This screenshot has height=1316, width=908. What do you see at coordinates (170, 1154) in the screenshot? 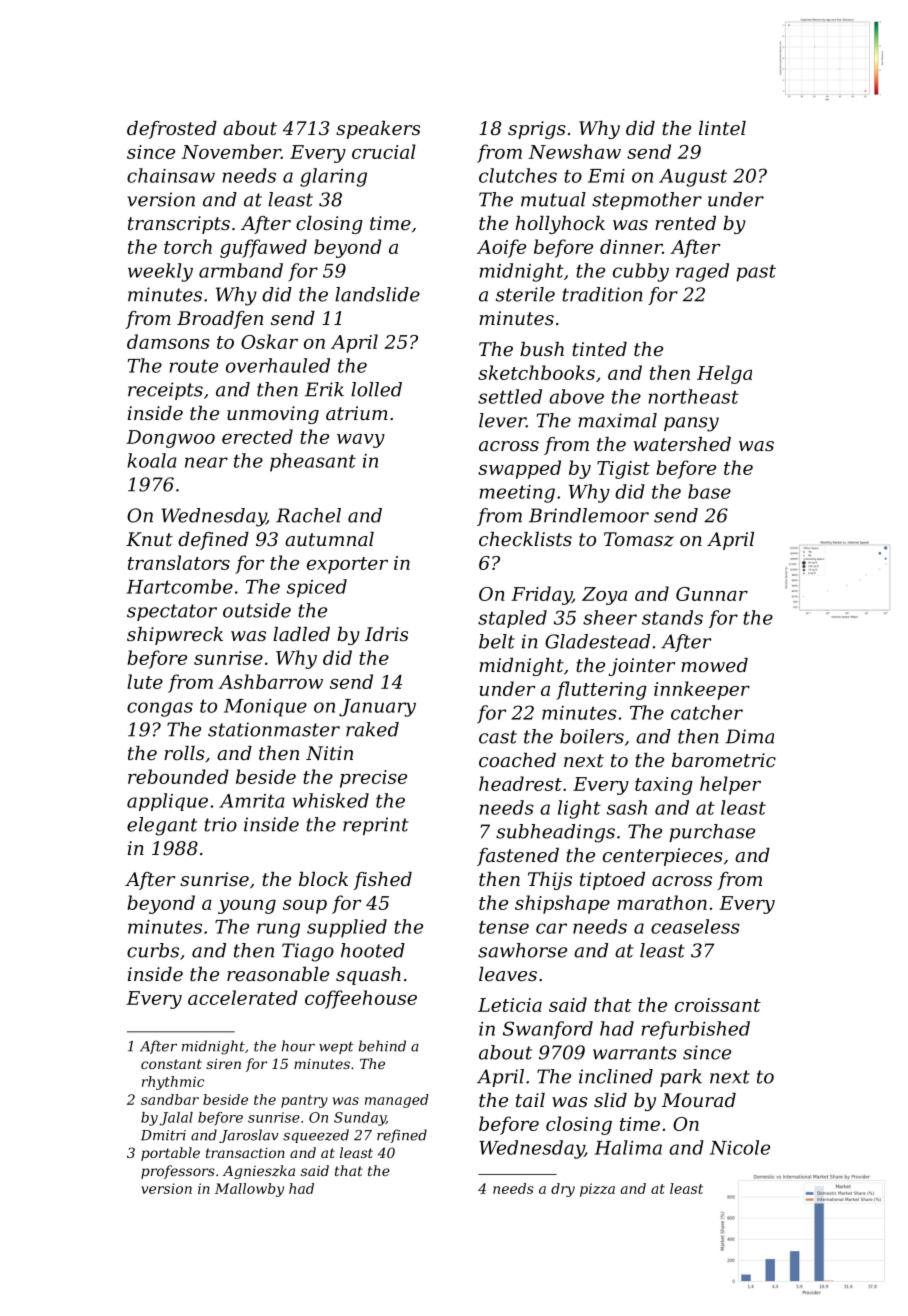
I see `portable` at bounding box center [170, 1154].
